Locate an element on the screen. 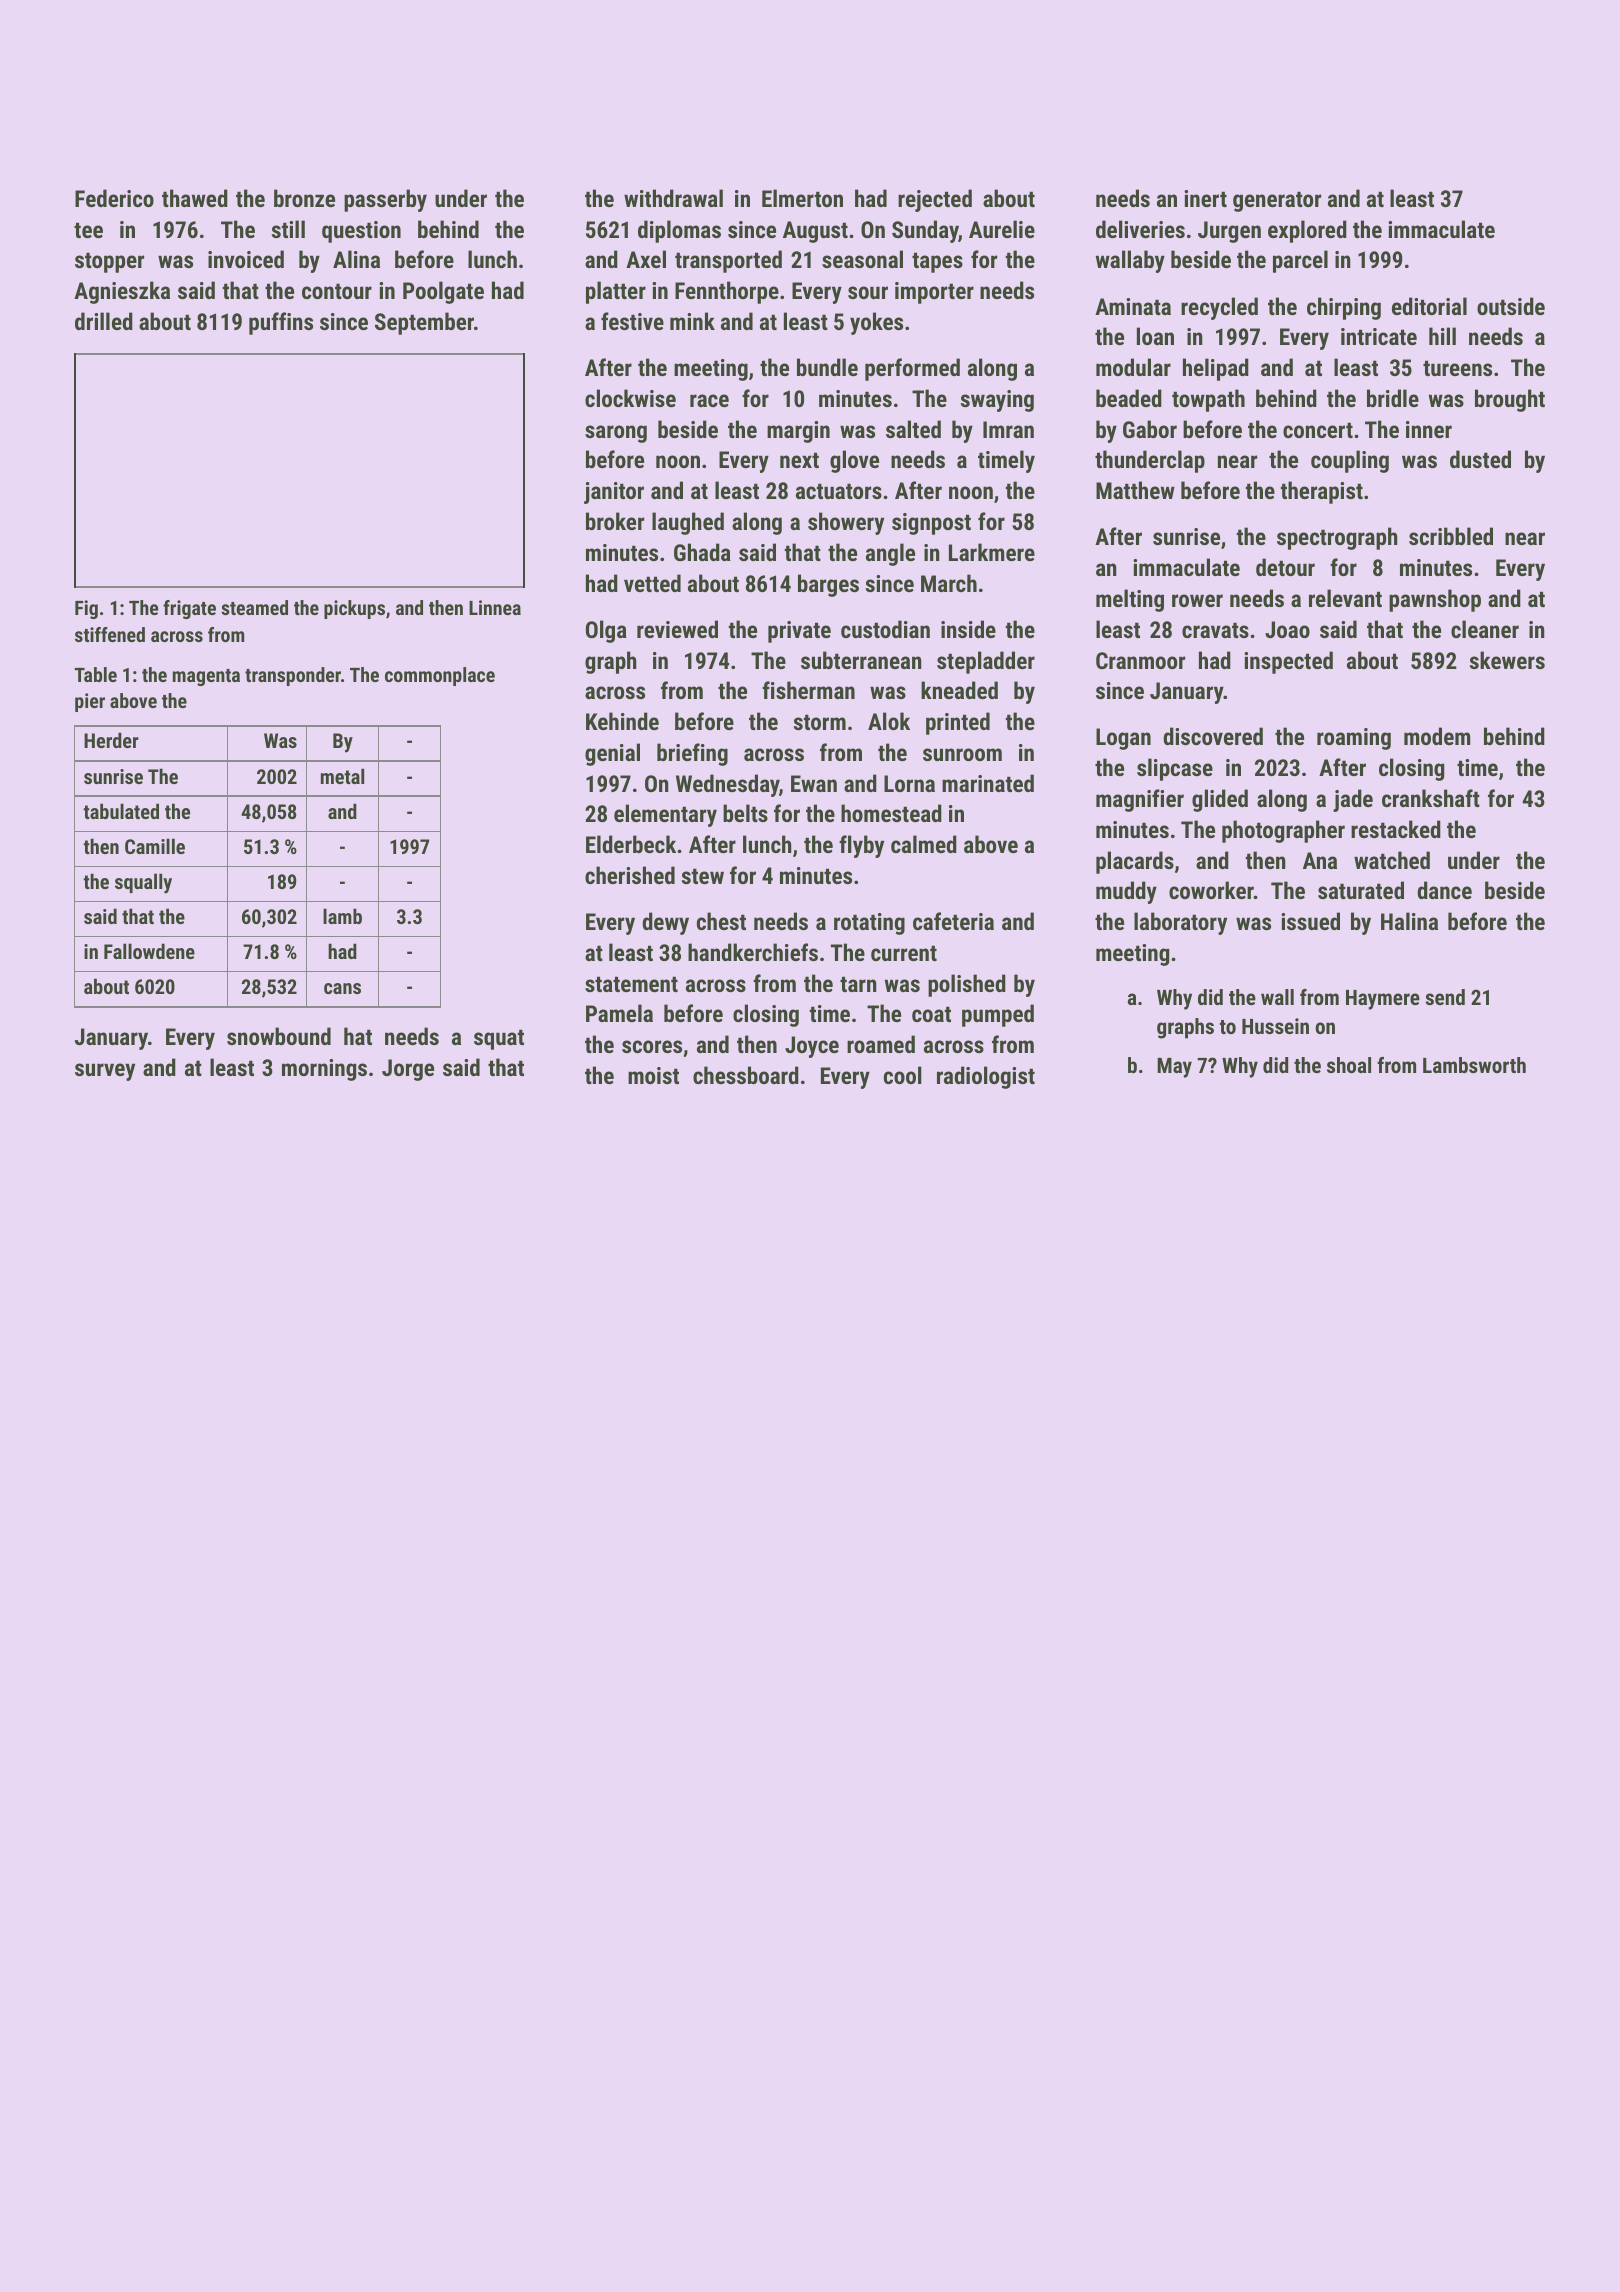 This screenshot has height=2292, width=1620. pickups is located at coordinates (354, 609).
